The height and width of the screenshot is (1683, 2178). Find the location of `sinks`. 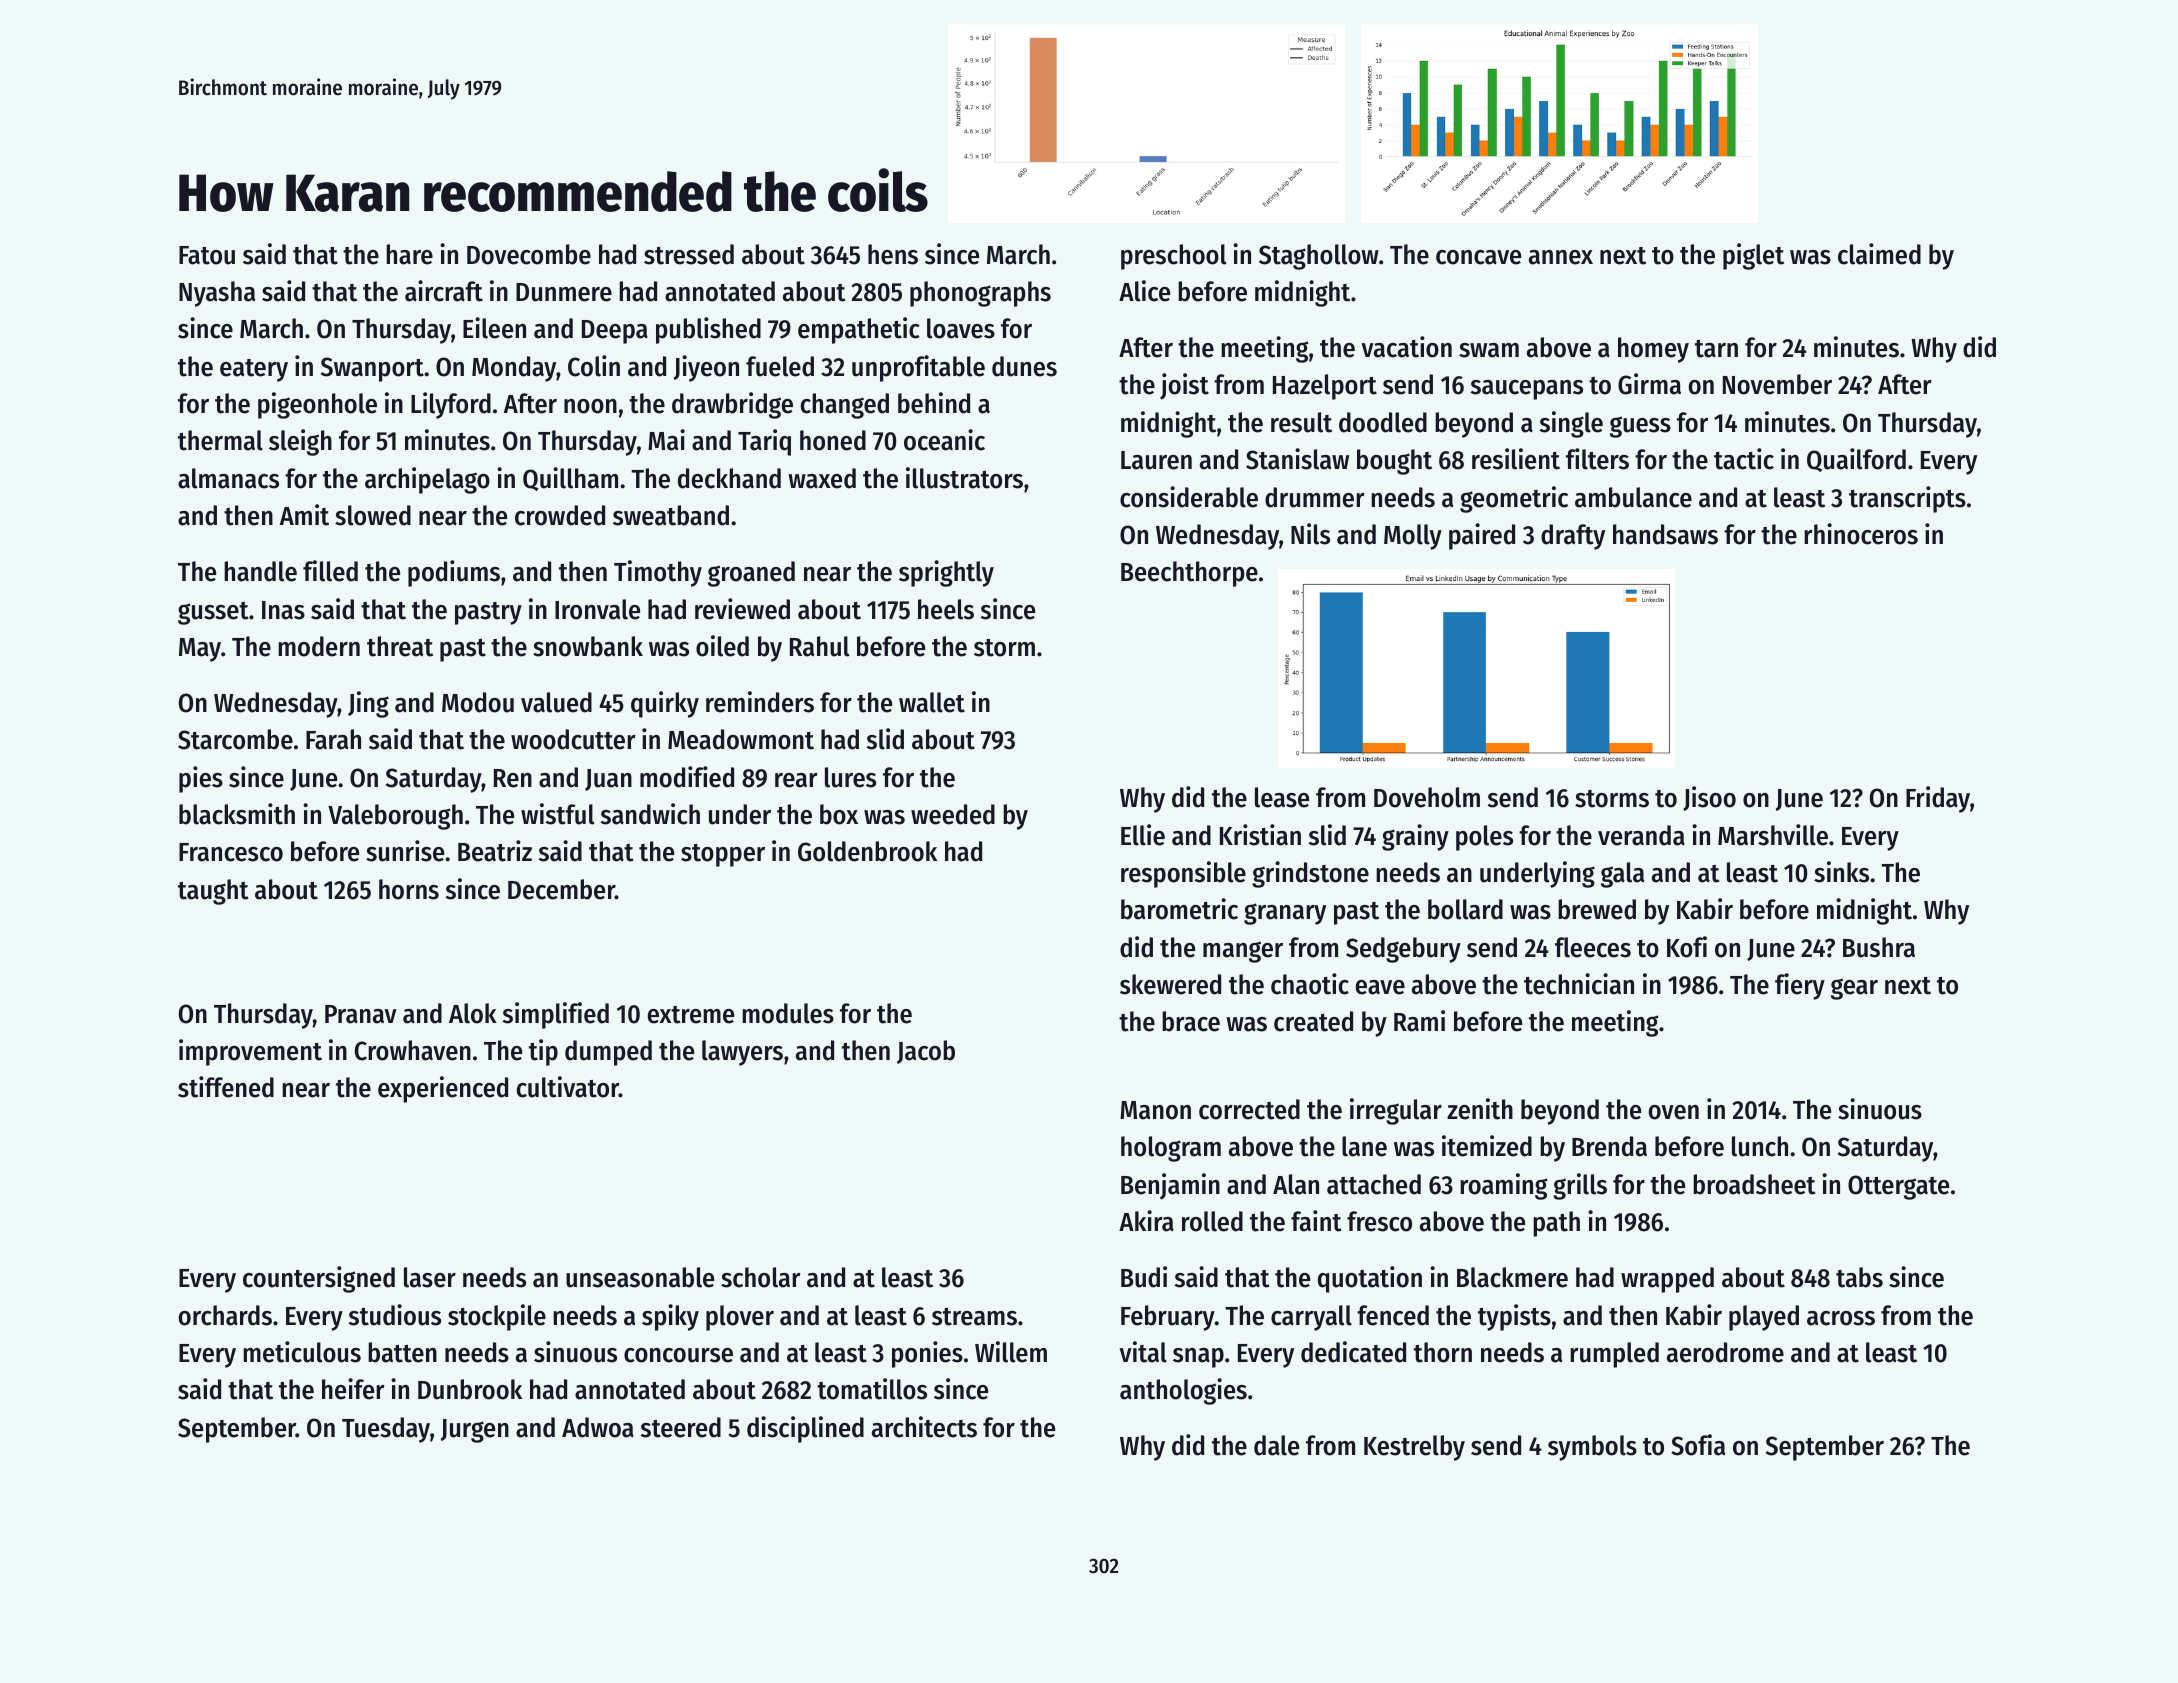

sinks is located at coordinates (1841, 872).
